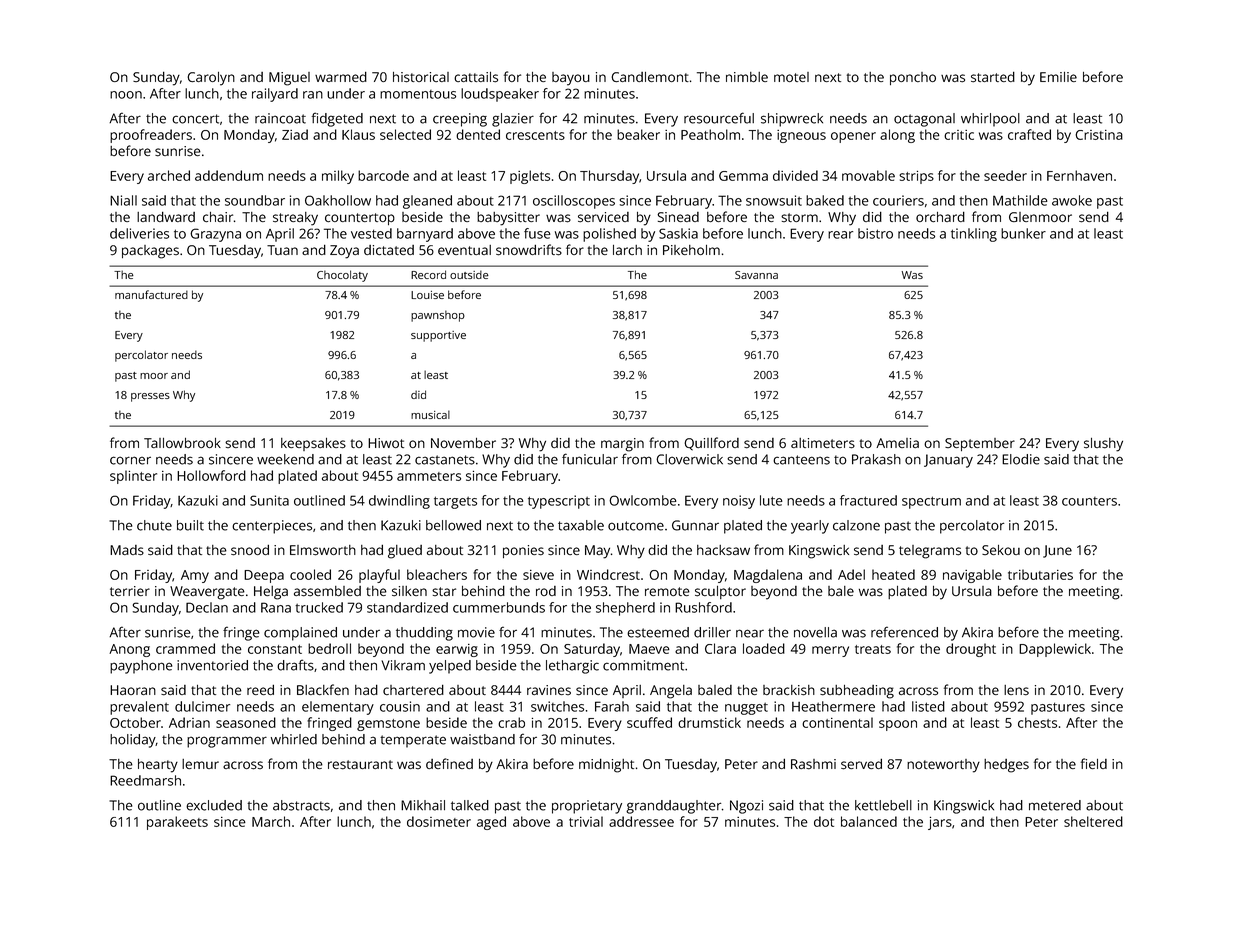  I want to click on manufactured, so click(151, 294).
